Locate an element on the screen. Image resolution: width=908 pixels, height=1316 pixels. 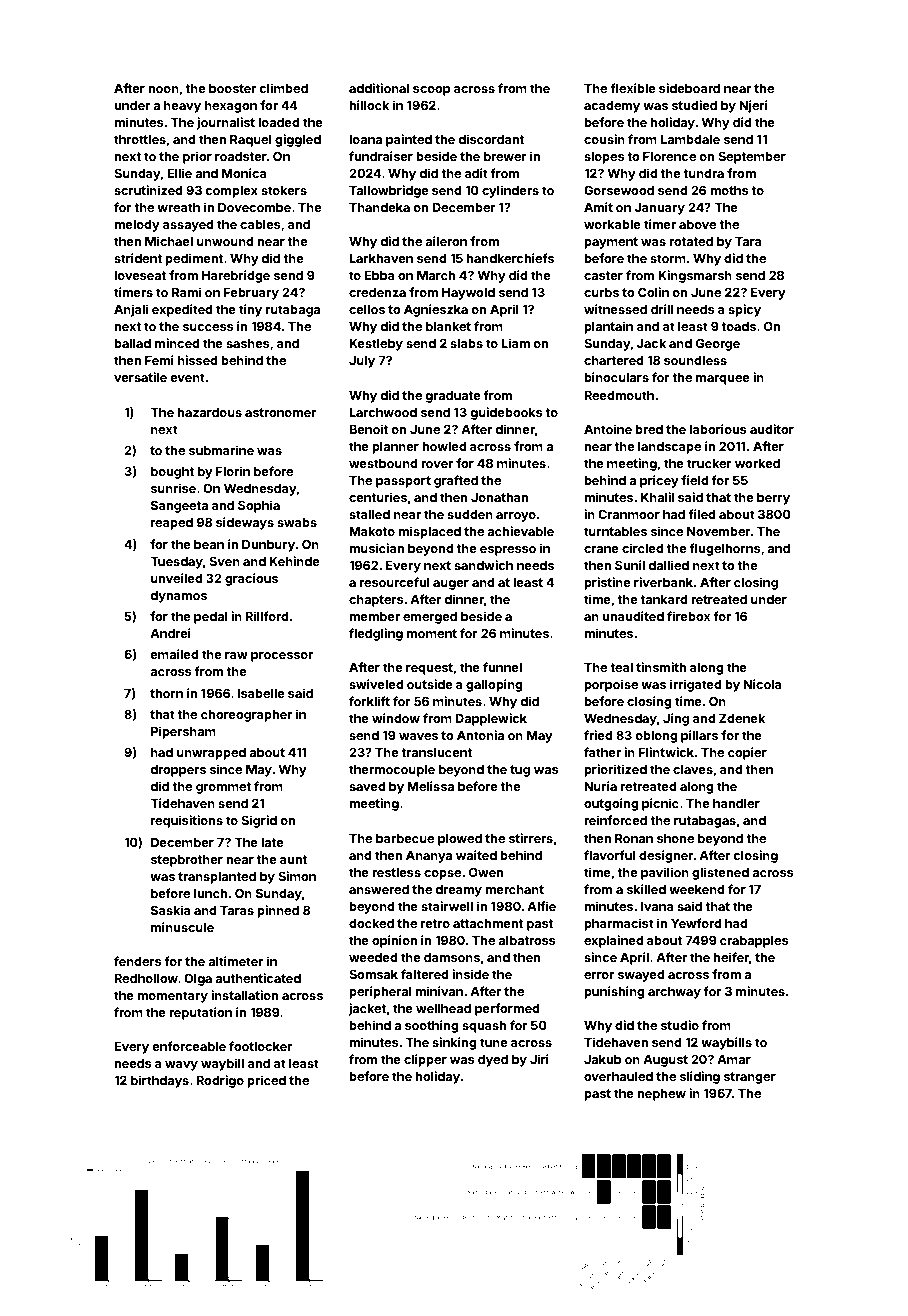
studio is located at coordinates (680, 1025).
